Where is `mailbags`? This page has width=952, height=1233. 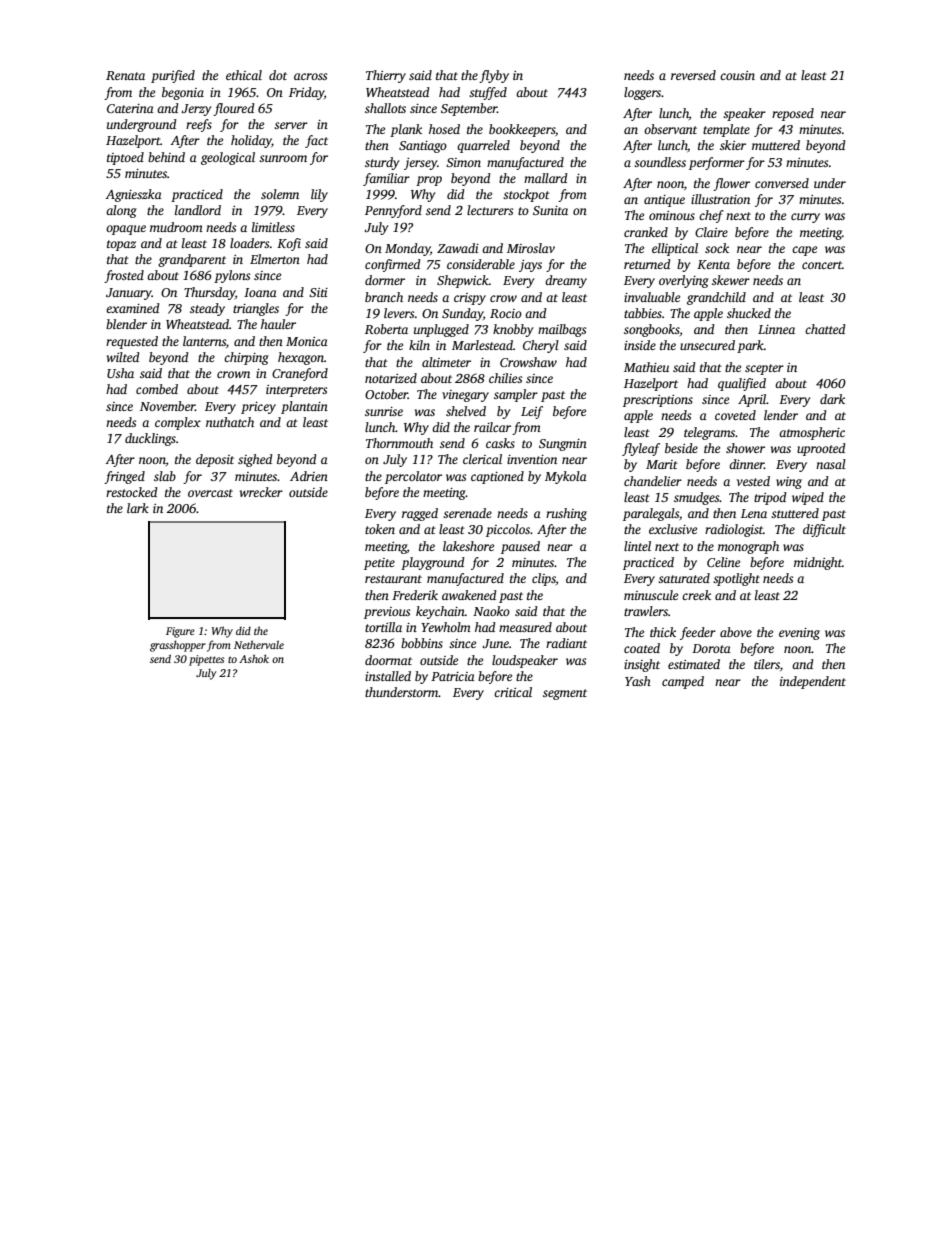
mailbags is located at coordinates (562, 330).
